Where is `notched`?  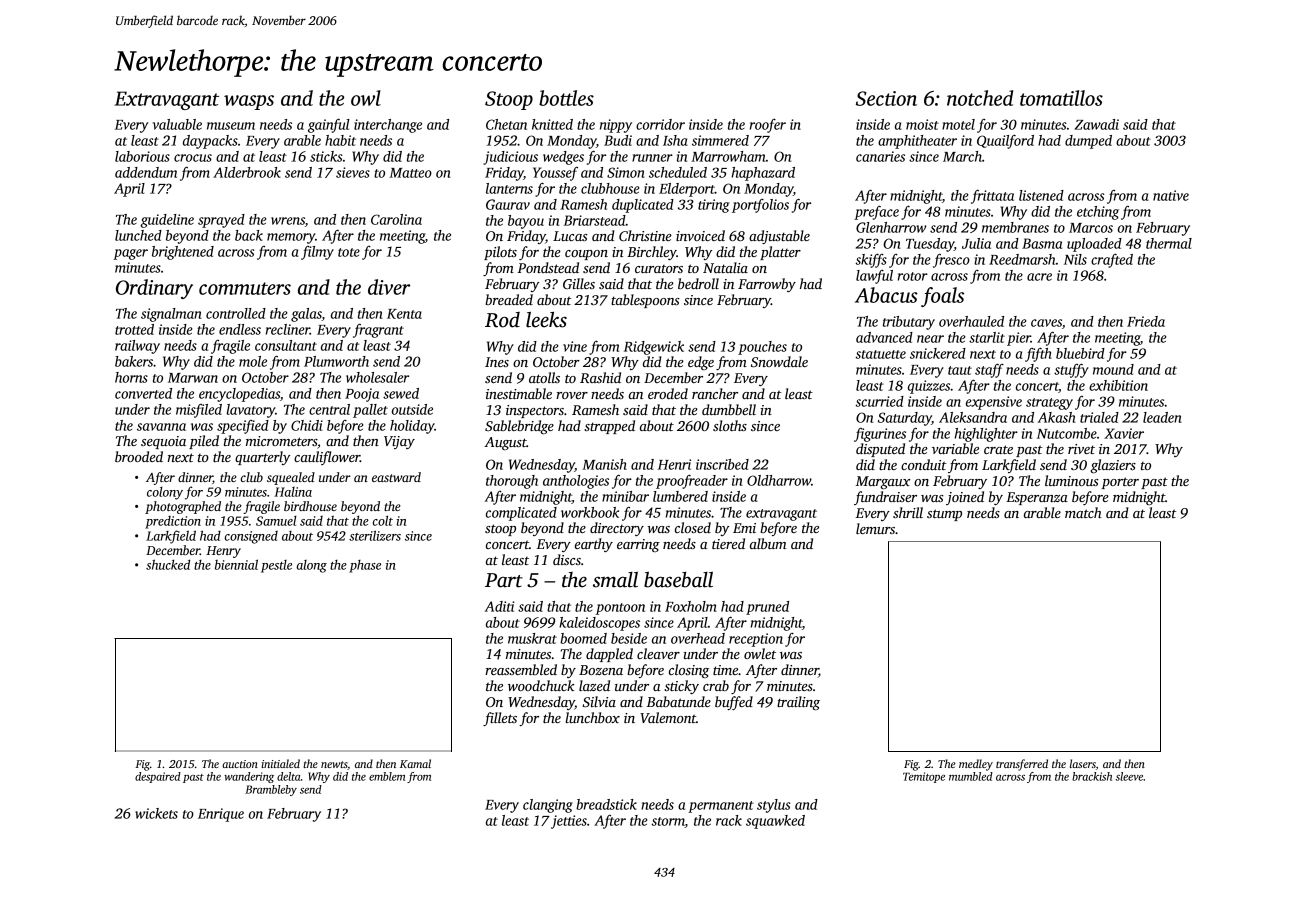
notched is located at coordinates (980, 98).
